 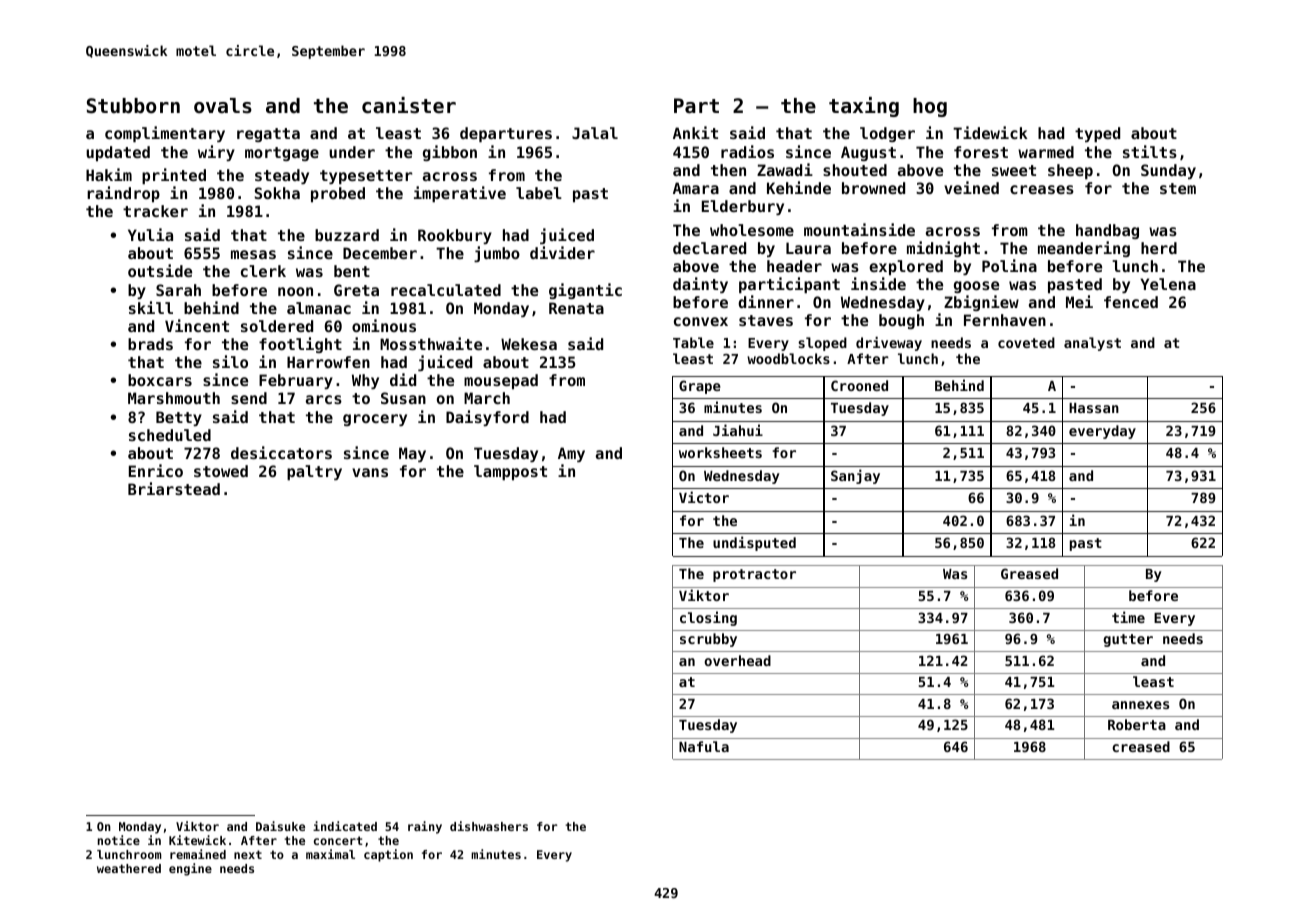 I want to click on ovals, so click(x=223, y=106).
